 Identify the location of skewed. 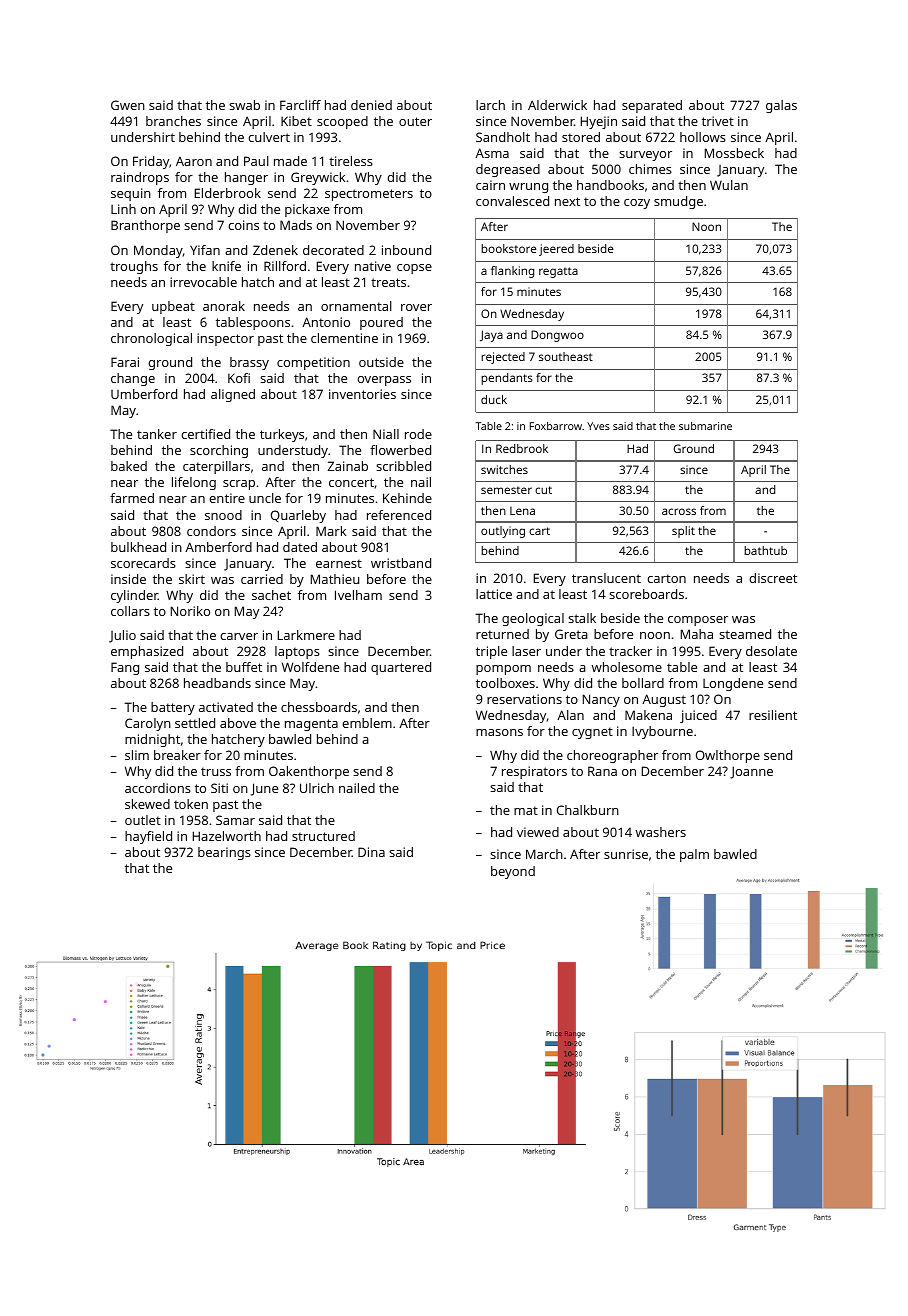
(147, 804).
